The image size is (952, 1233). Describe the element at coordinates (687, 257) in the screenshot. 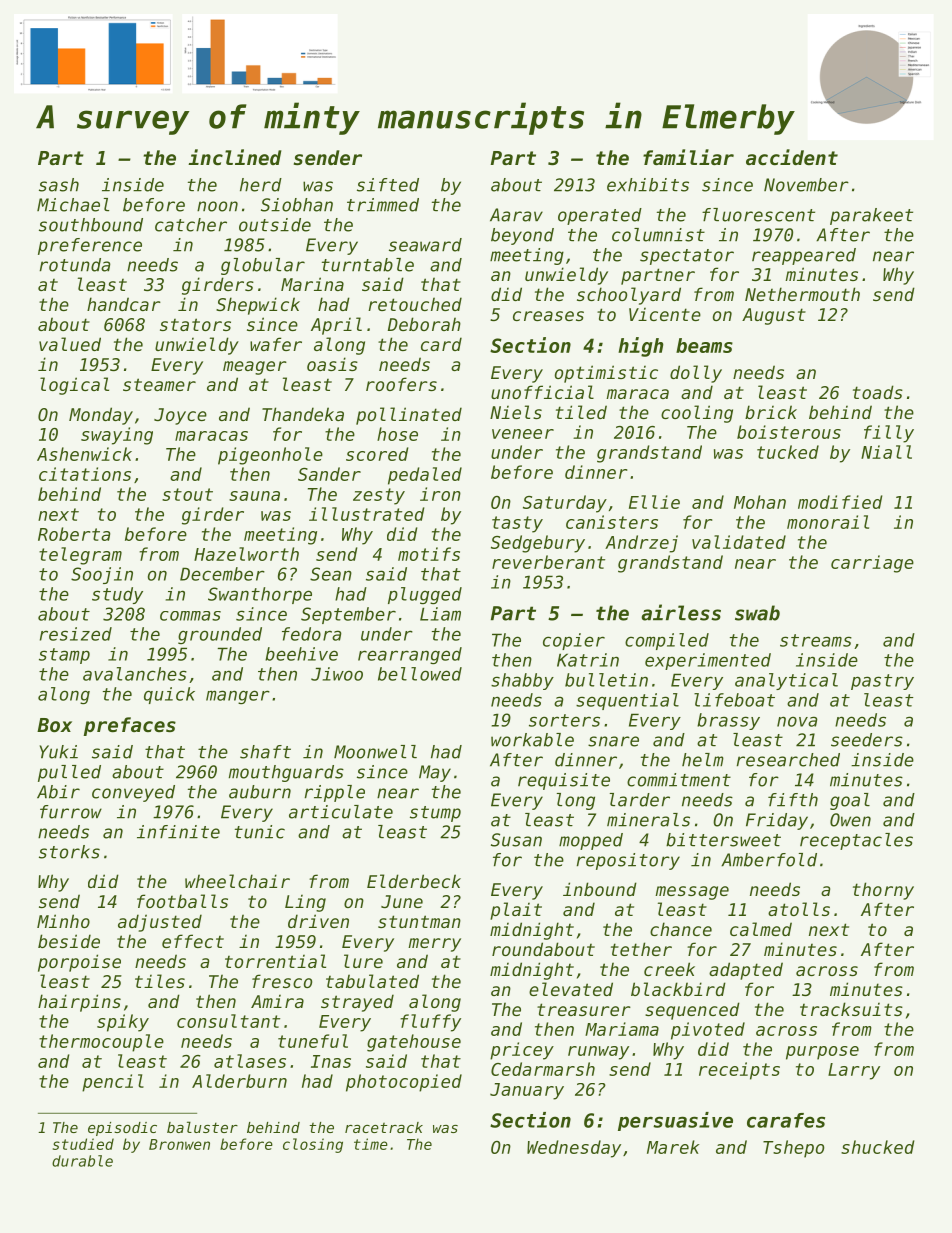

I see `spectator` at that location.
